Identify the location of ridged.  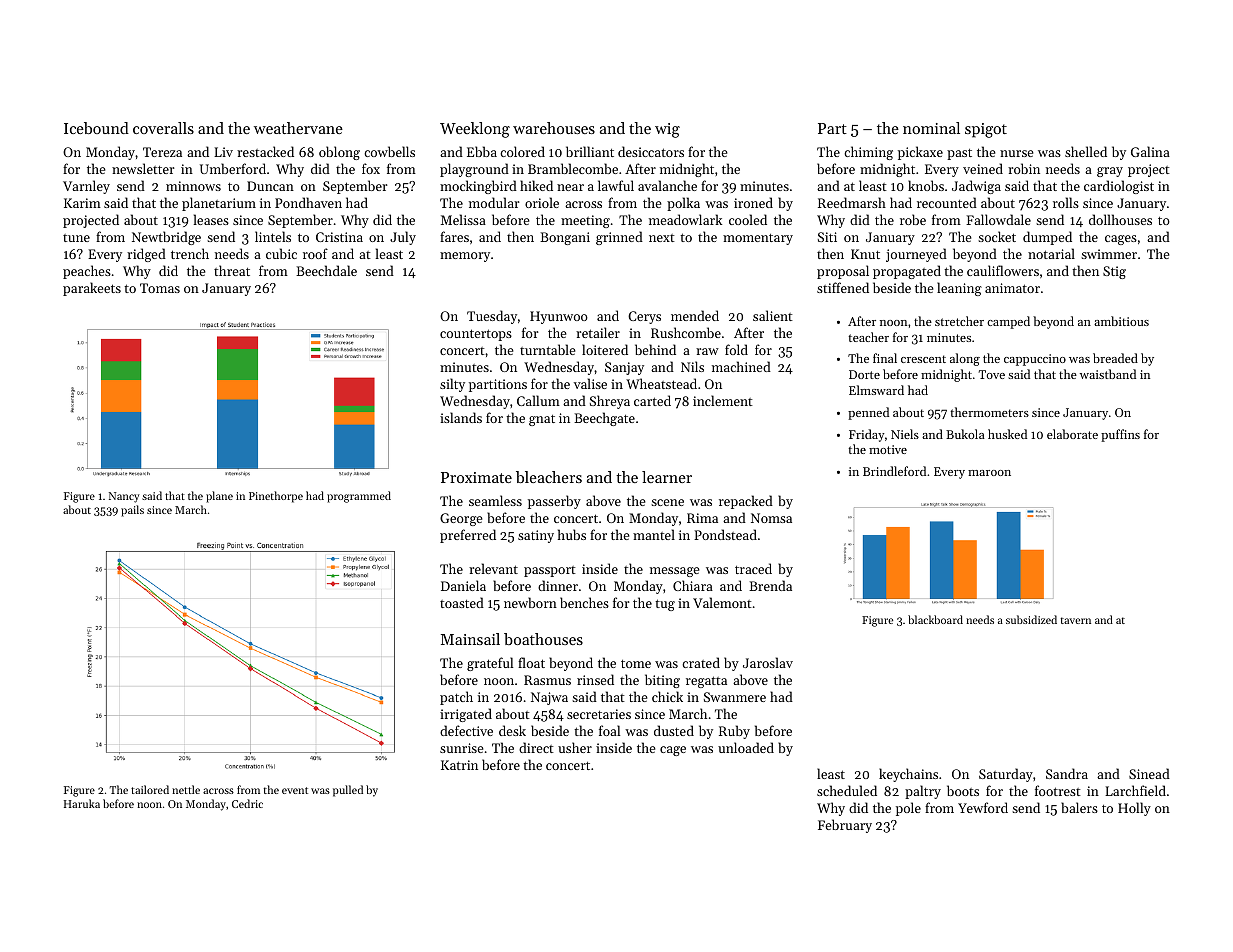
(146, 255).
